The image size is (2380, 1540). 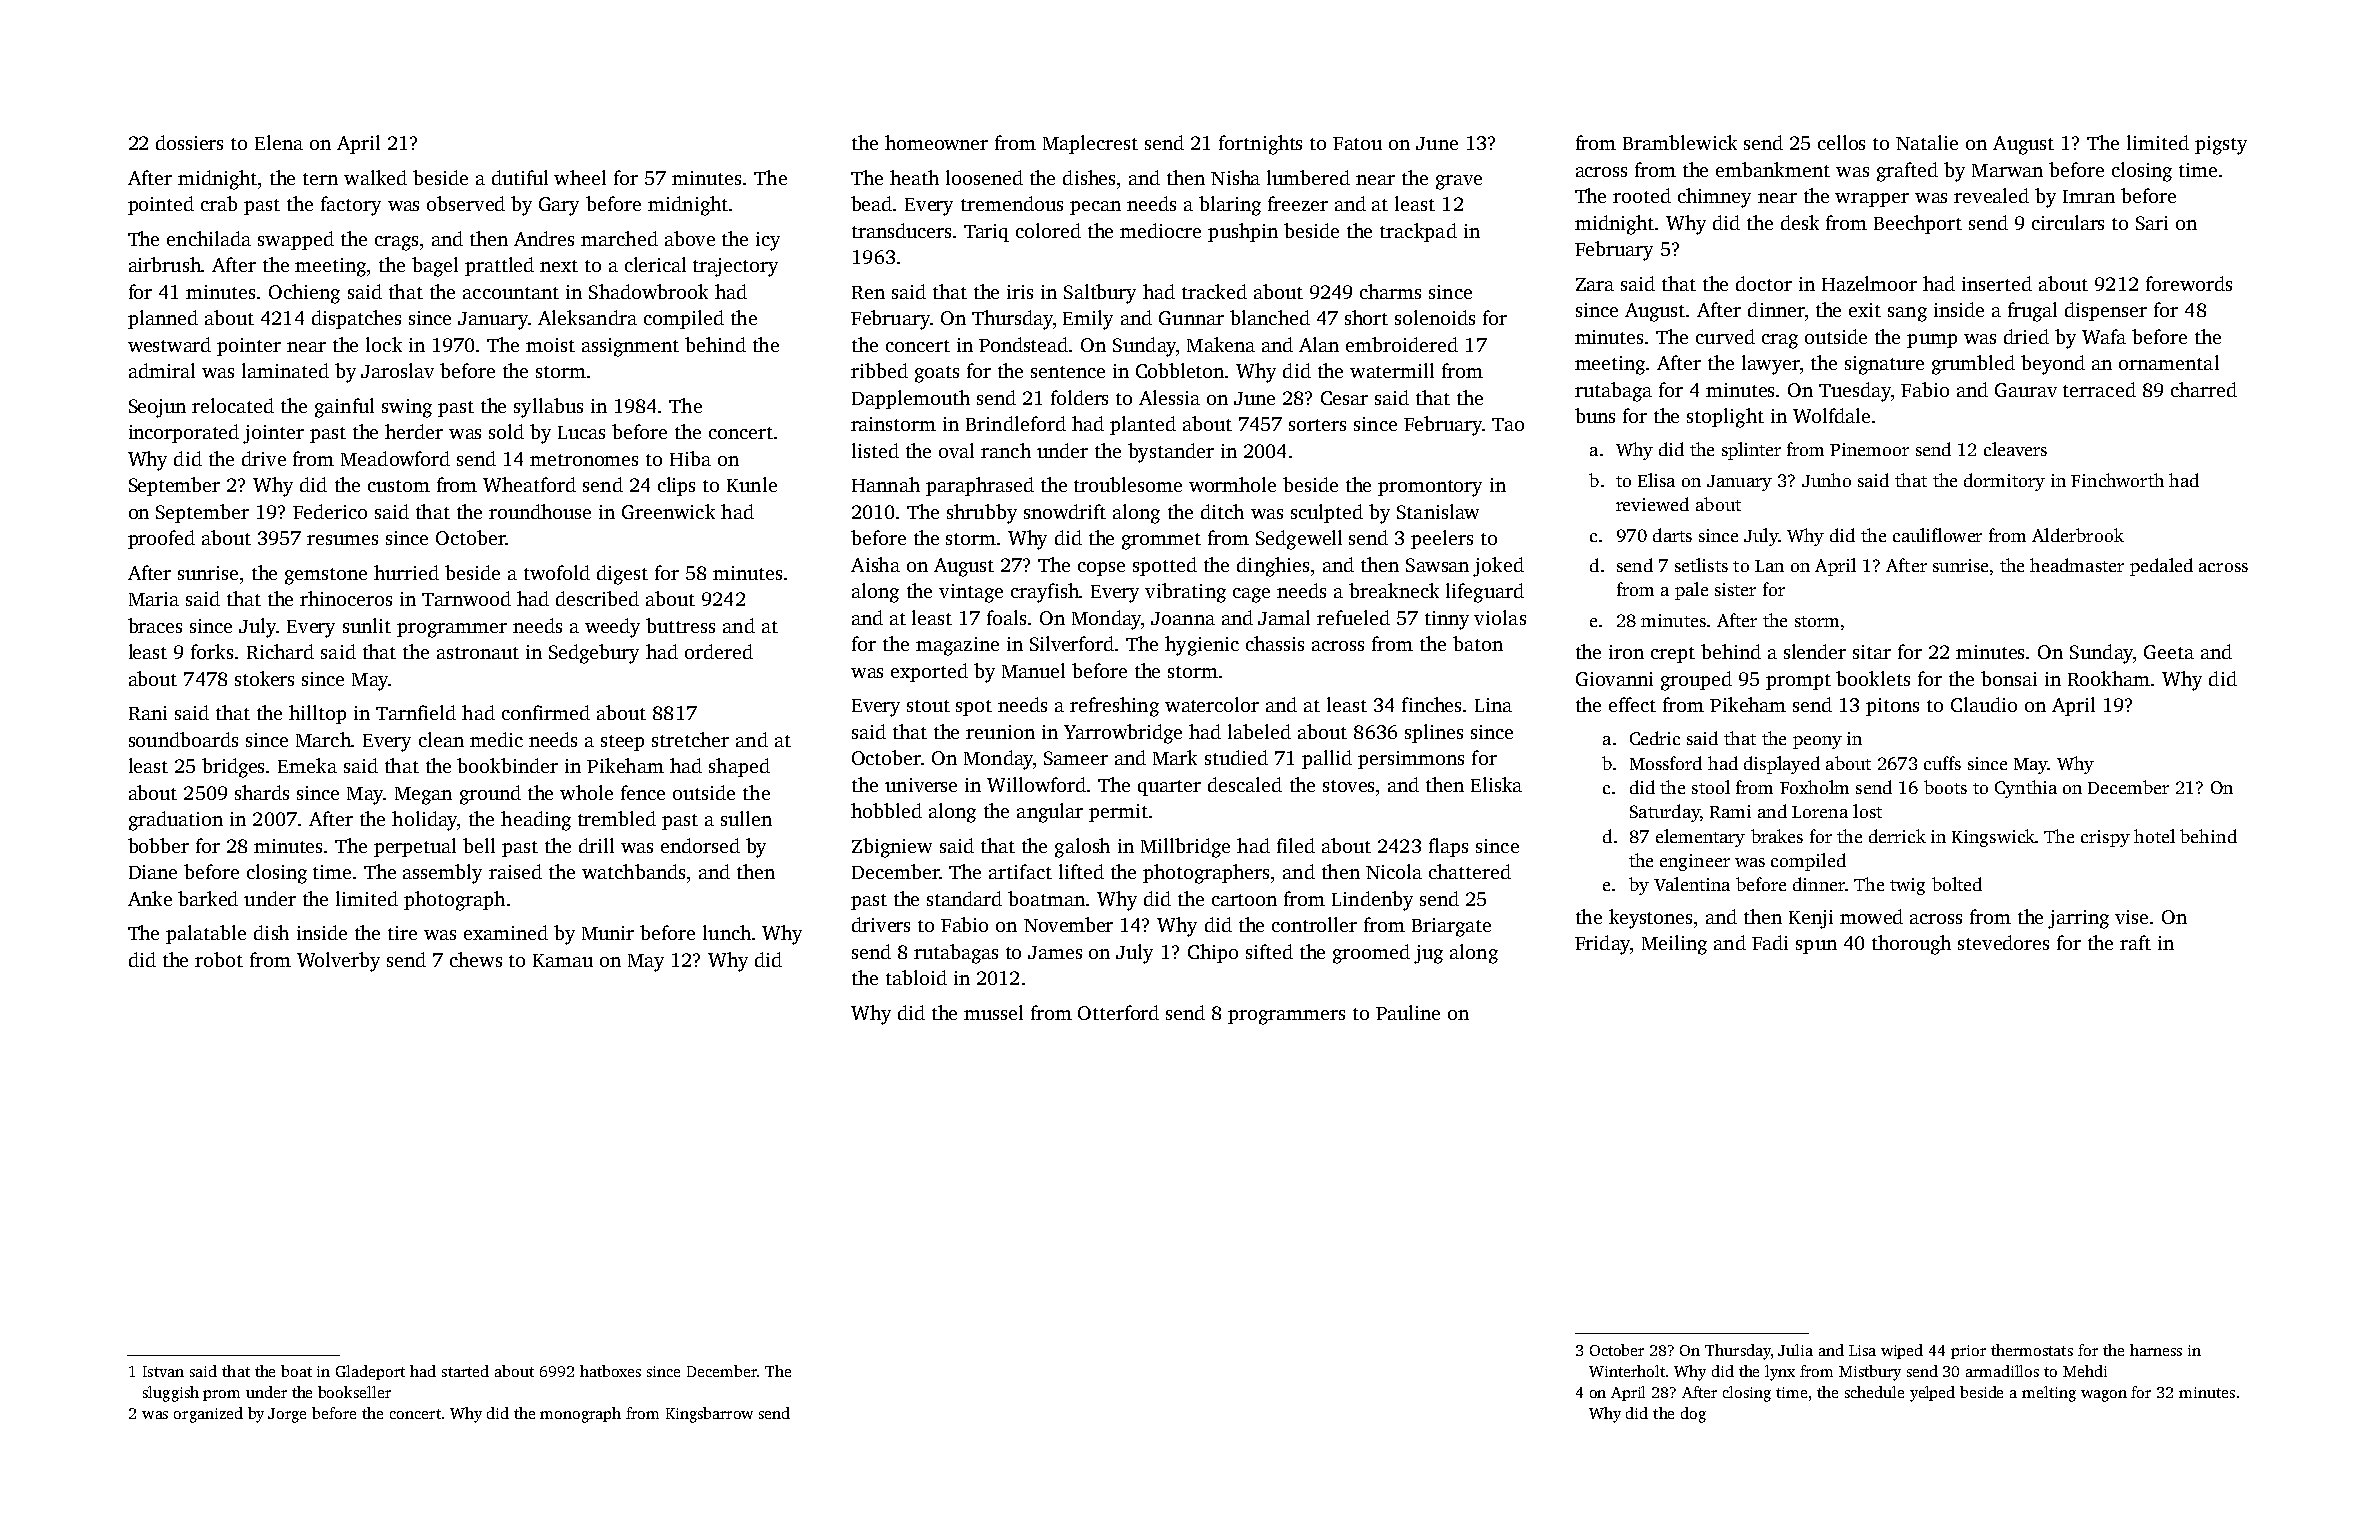 I want to click on crayfish, so click(x=1045, y=593).
